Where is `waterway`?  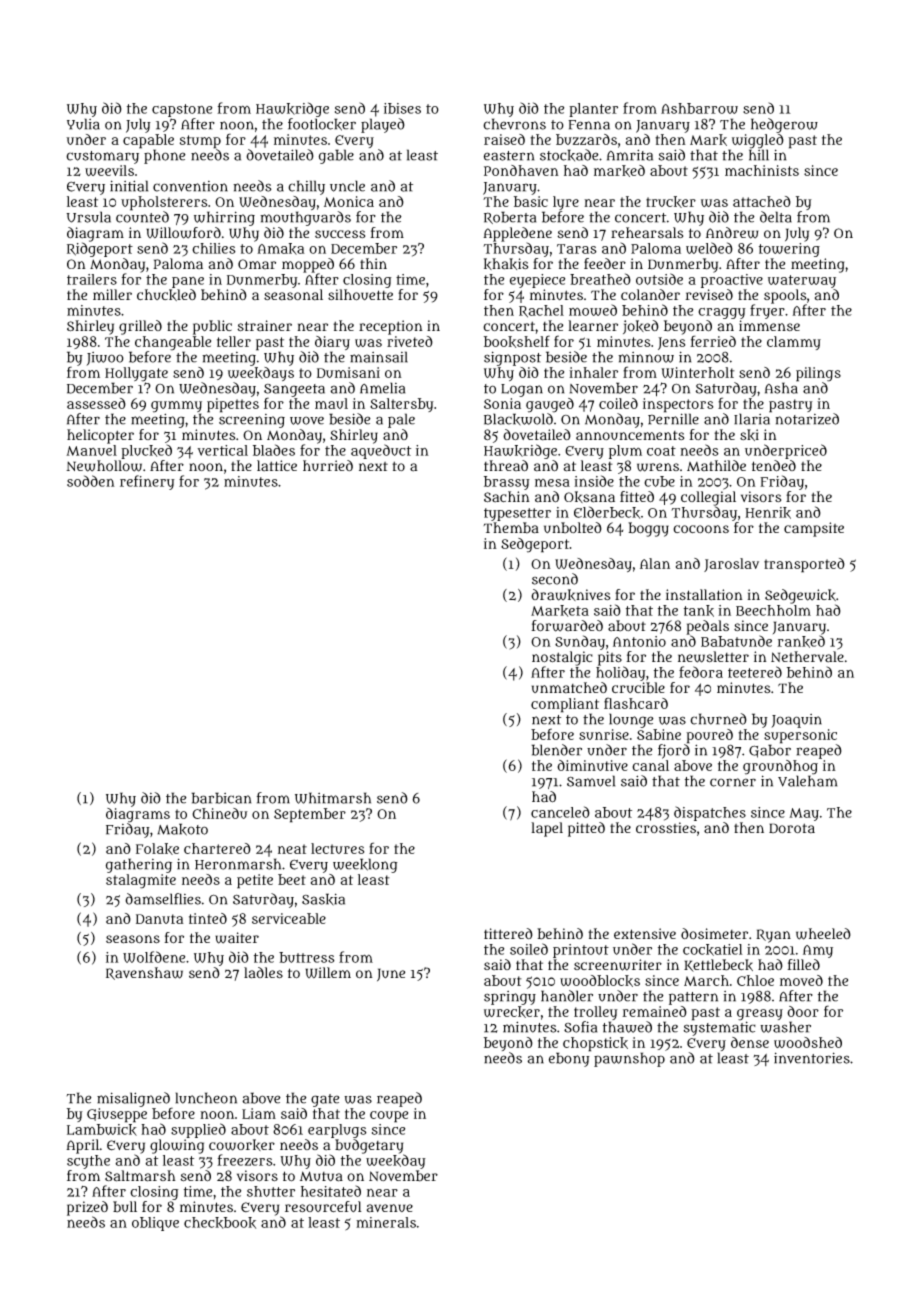 waterway is located at coordinates (802, 281).
